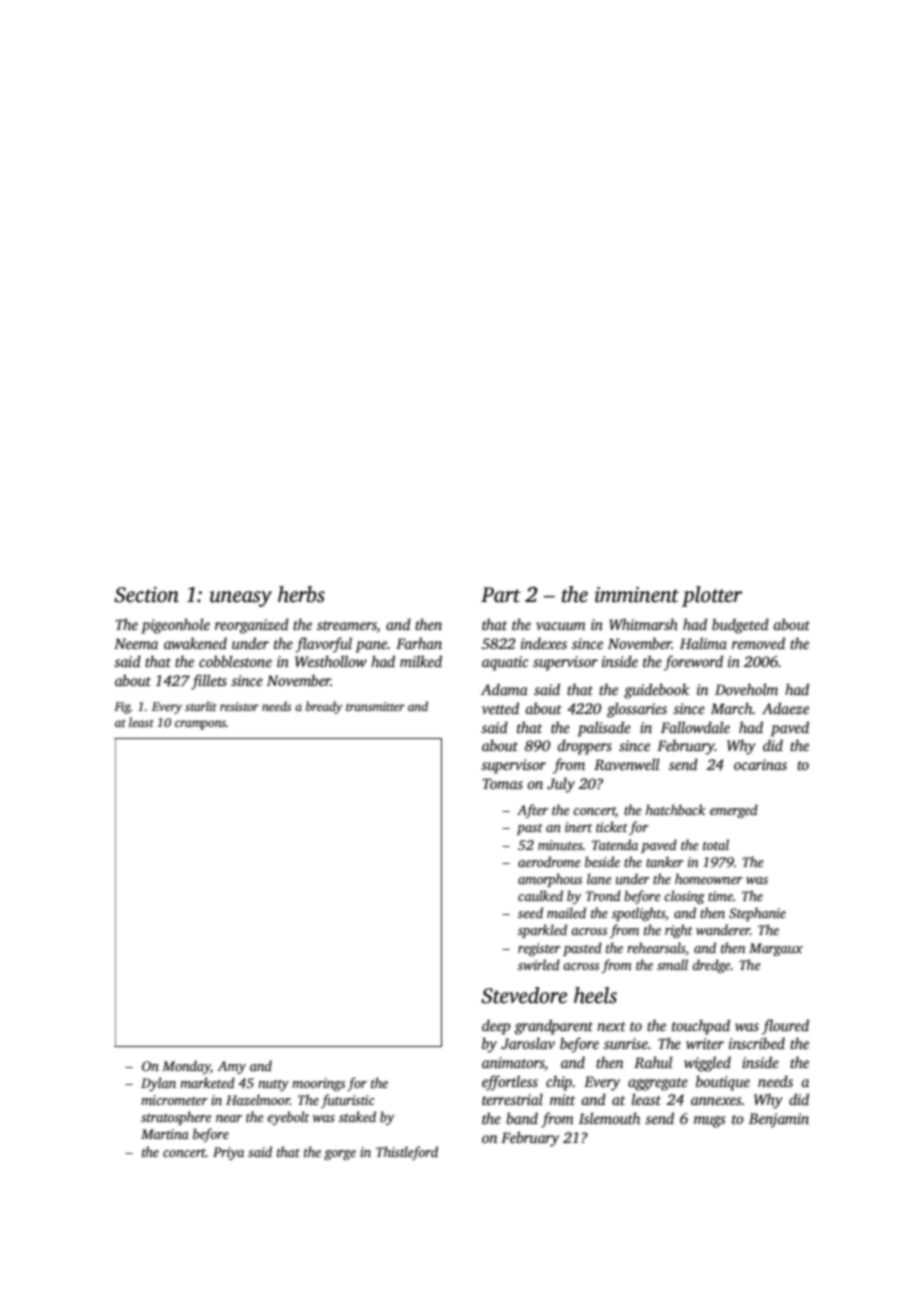  What do you see at coordinates (502, 783) in the page?
I see `Tomas` at bounding box center [502, 783].
